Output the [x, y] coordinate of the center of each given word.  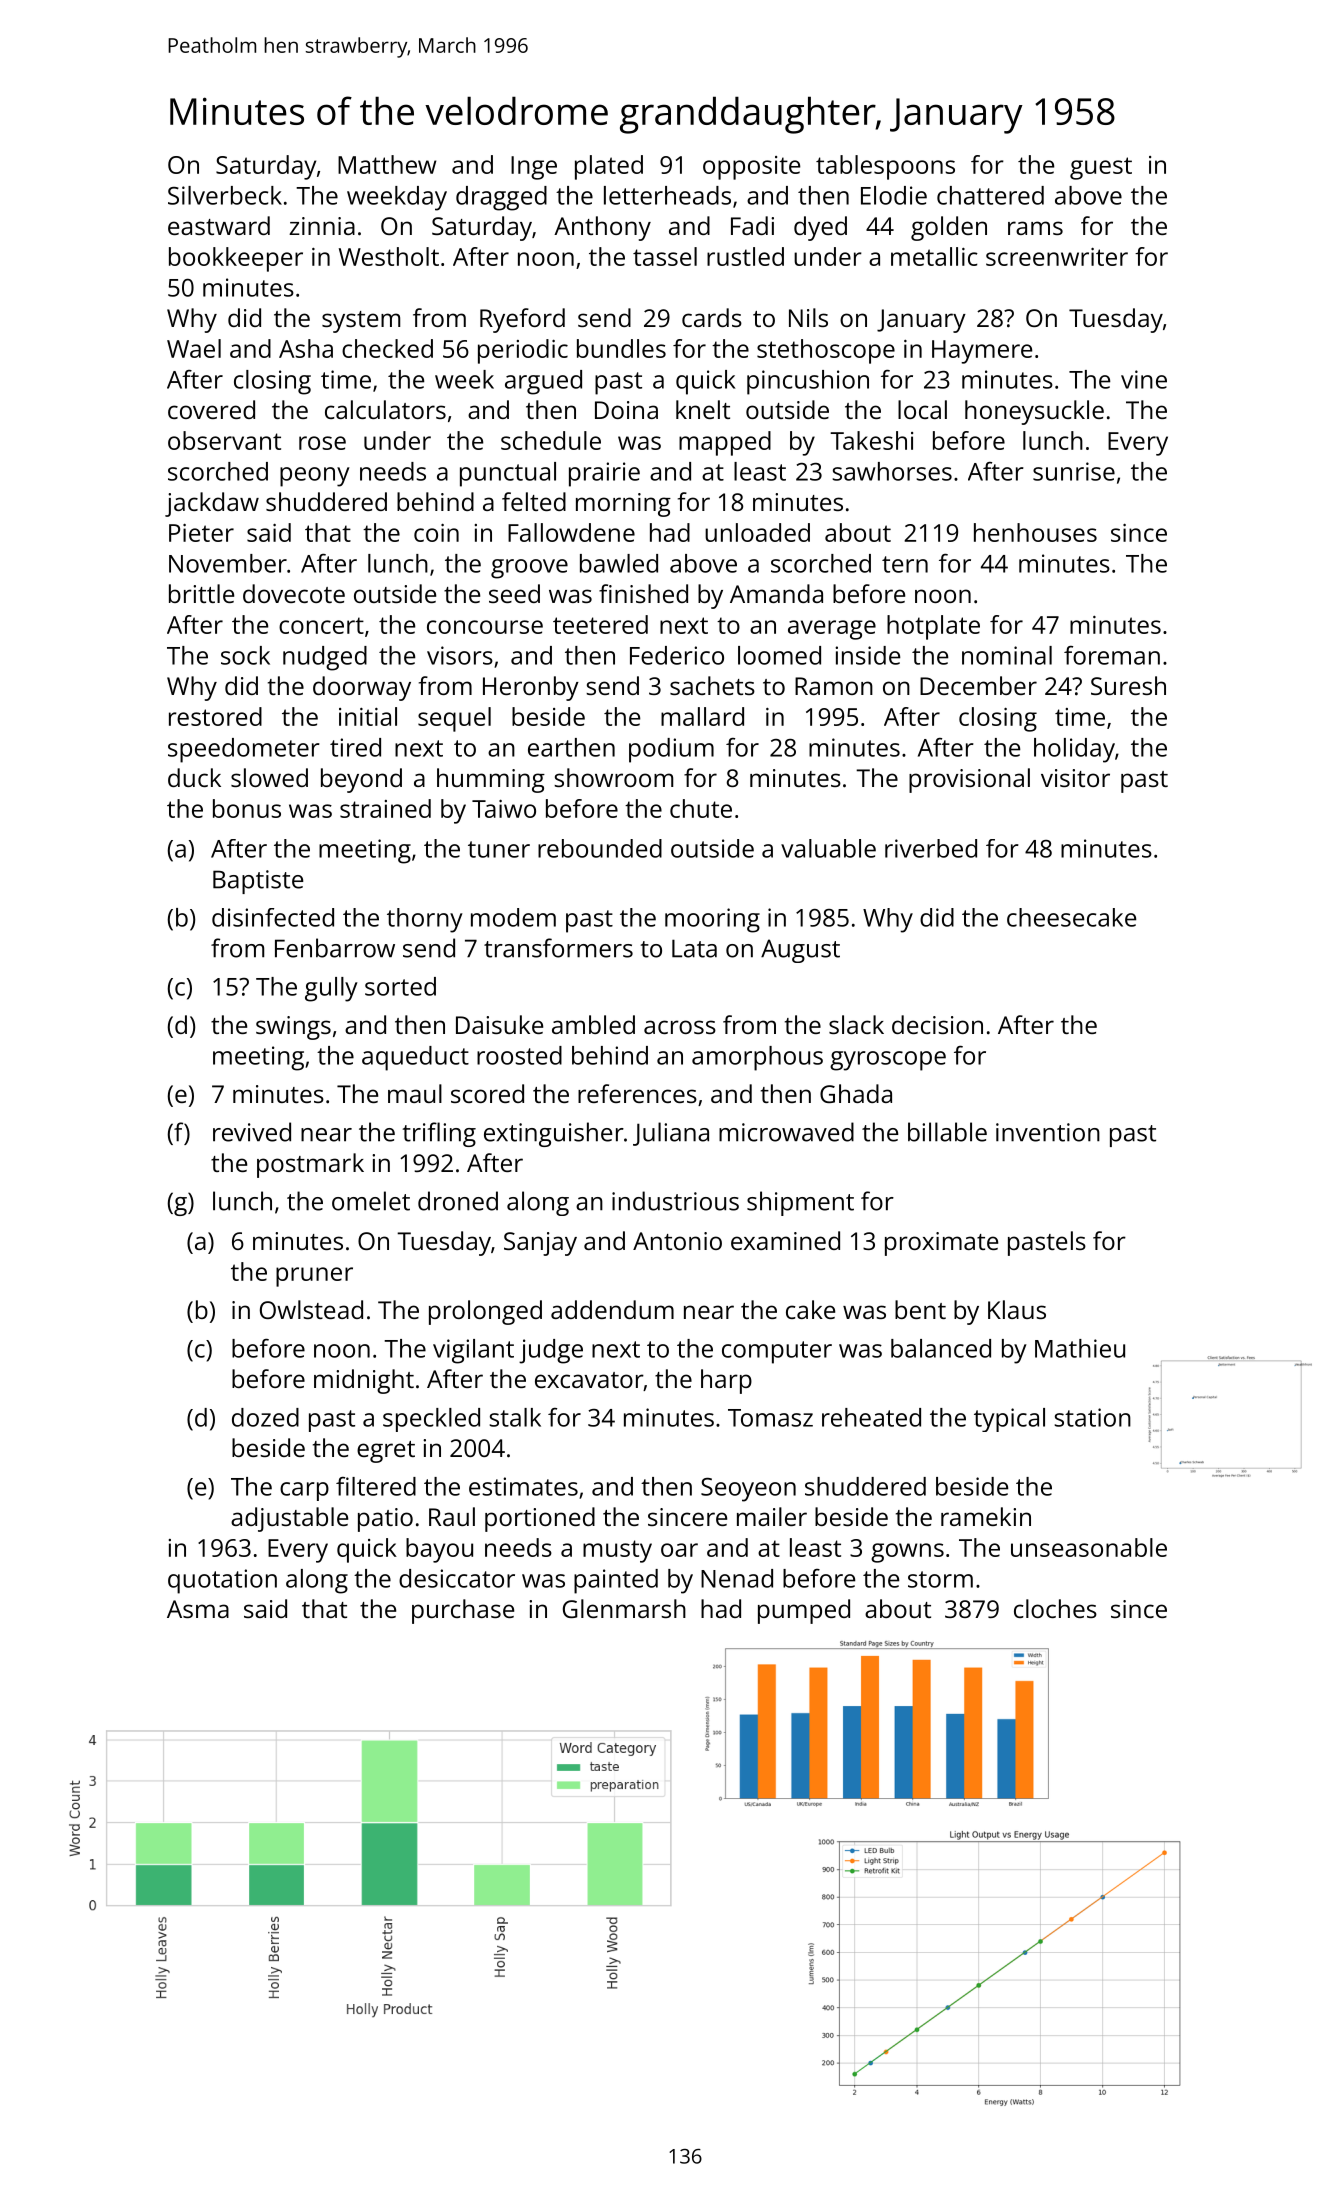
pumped [804, 1611]
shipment [800, 1203]
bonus [247, 808]
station [1092, 1417]
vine [1144, 379]
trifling [439, 1134]
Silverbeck [225, 195]
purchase [463, 1611]
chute [701, 808]
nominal [1007, 655]
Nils [808, 317]
